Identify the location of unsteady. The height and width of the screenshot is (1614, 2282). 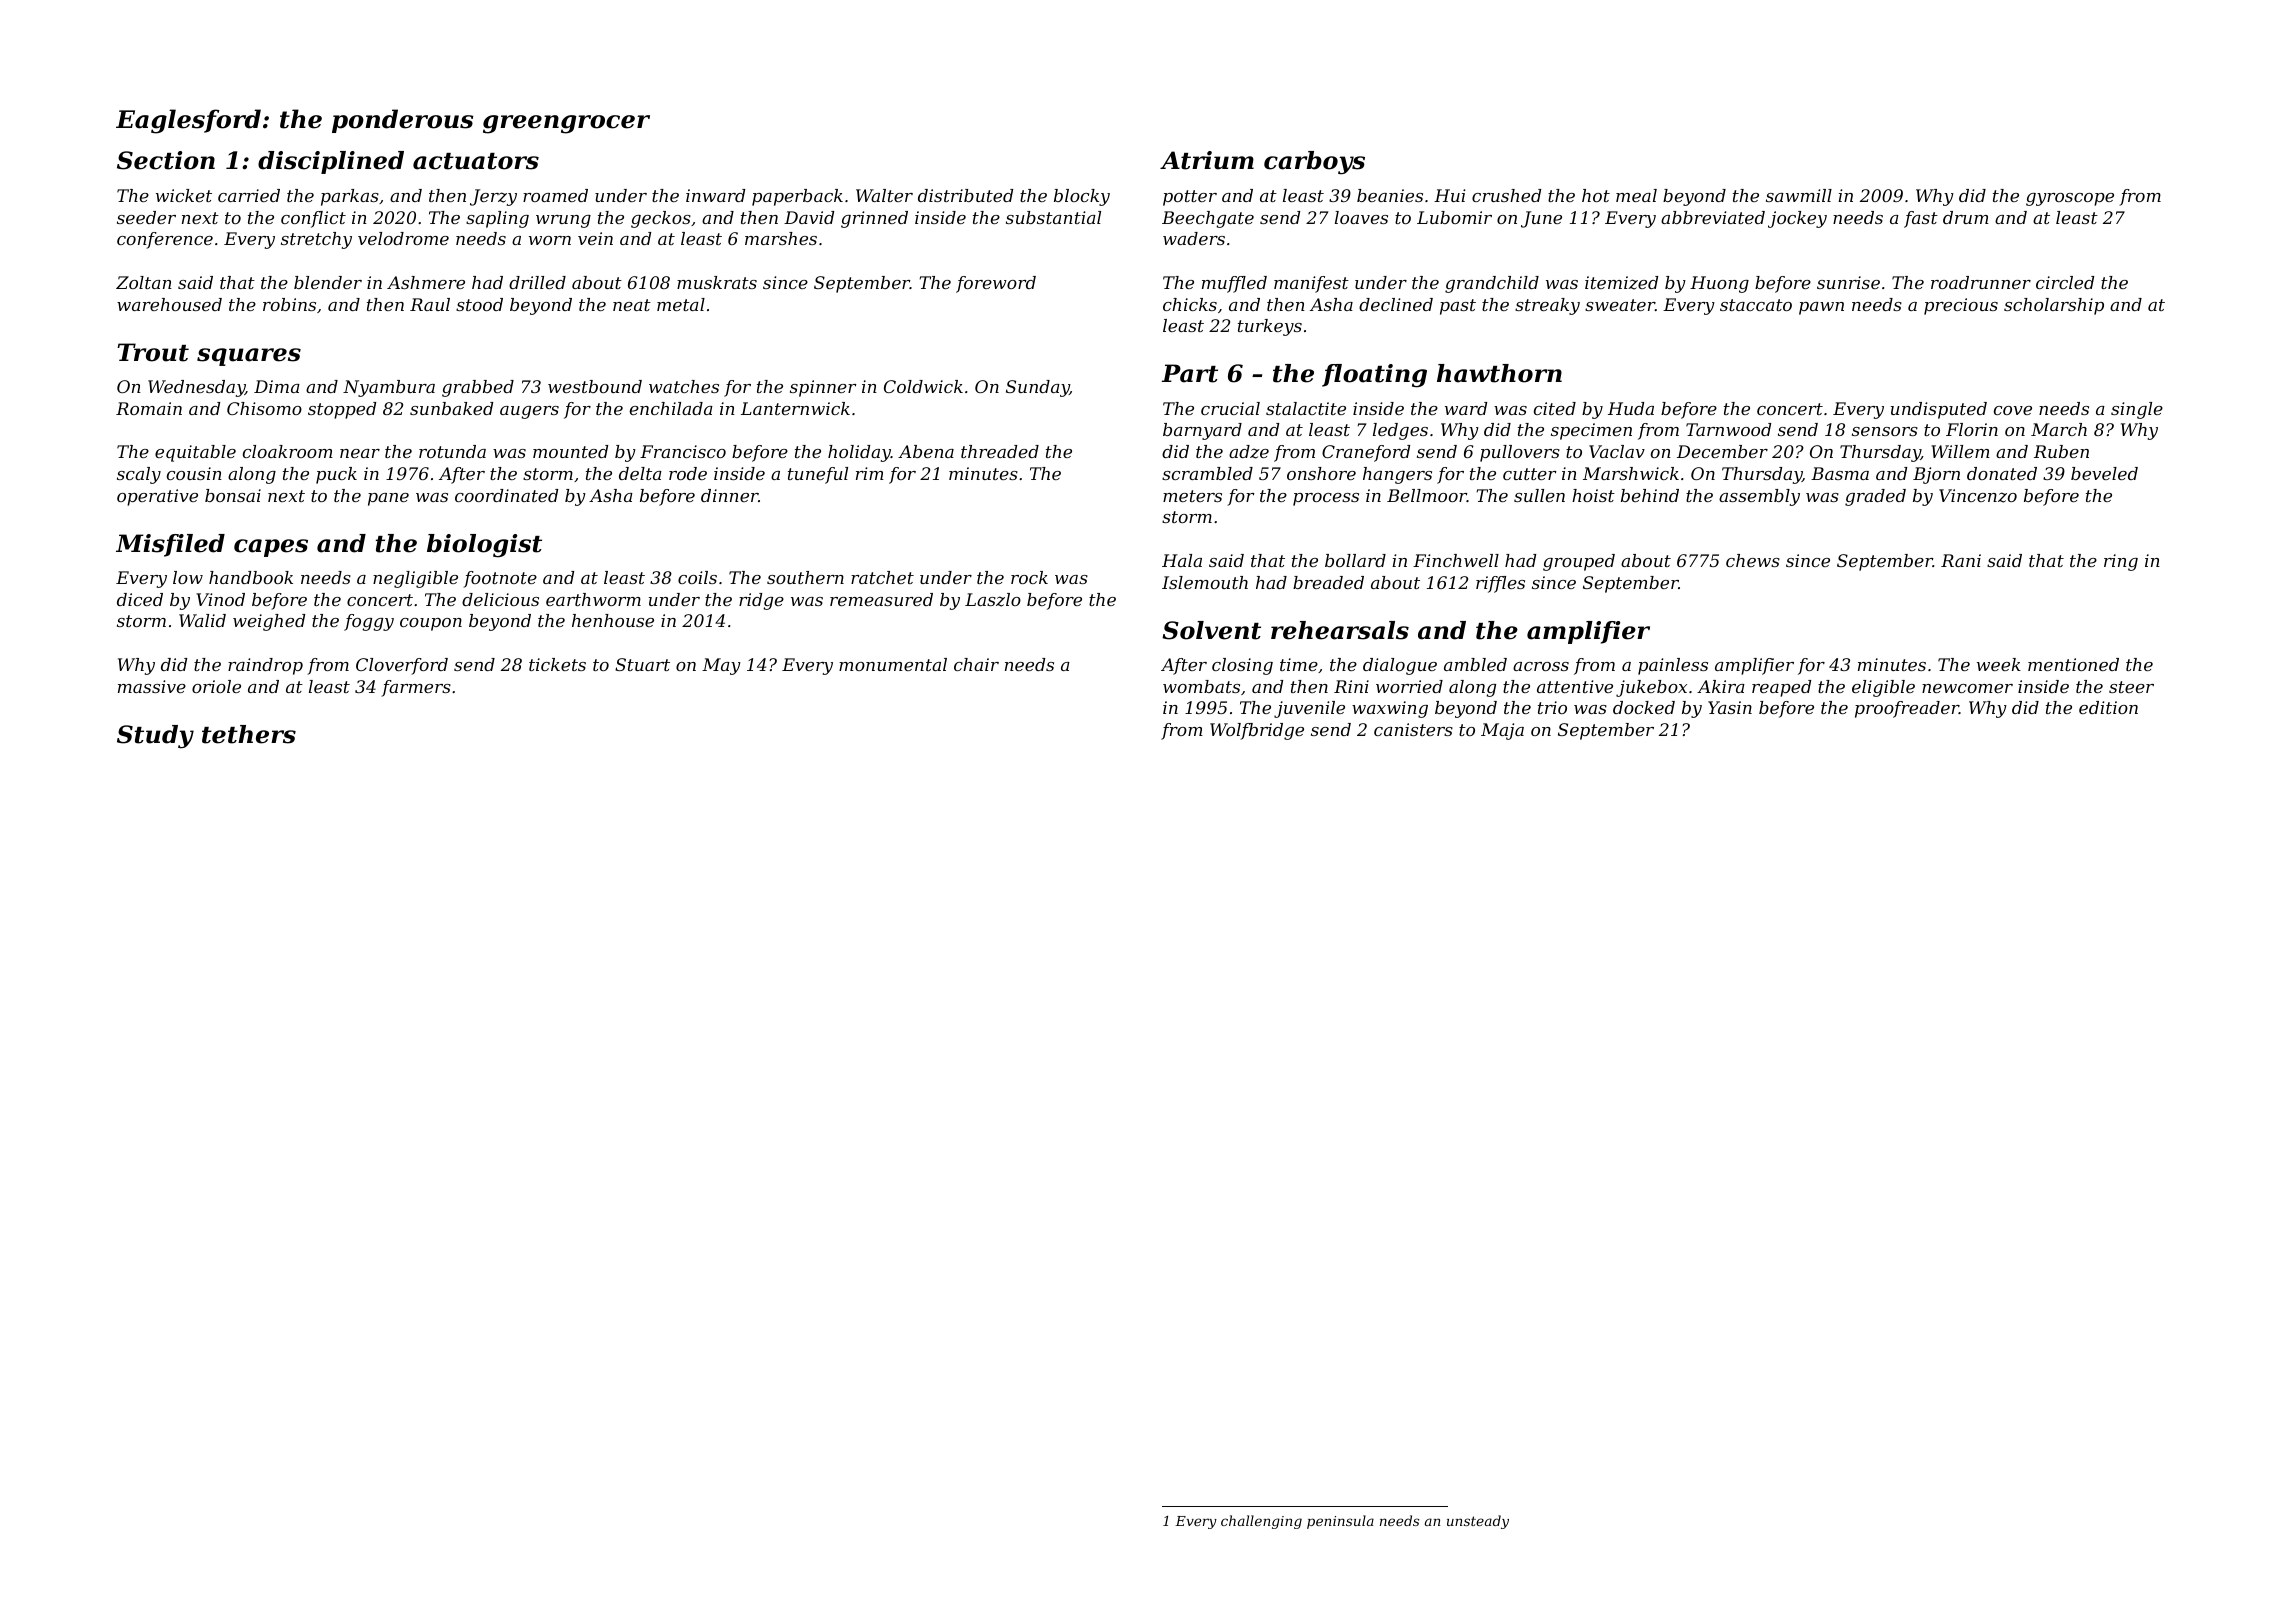
(1478, 1522).
